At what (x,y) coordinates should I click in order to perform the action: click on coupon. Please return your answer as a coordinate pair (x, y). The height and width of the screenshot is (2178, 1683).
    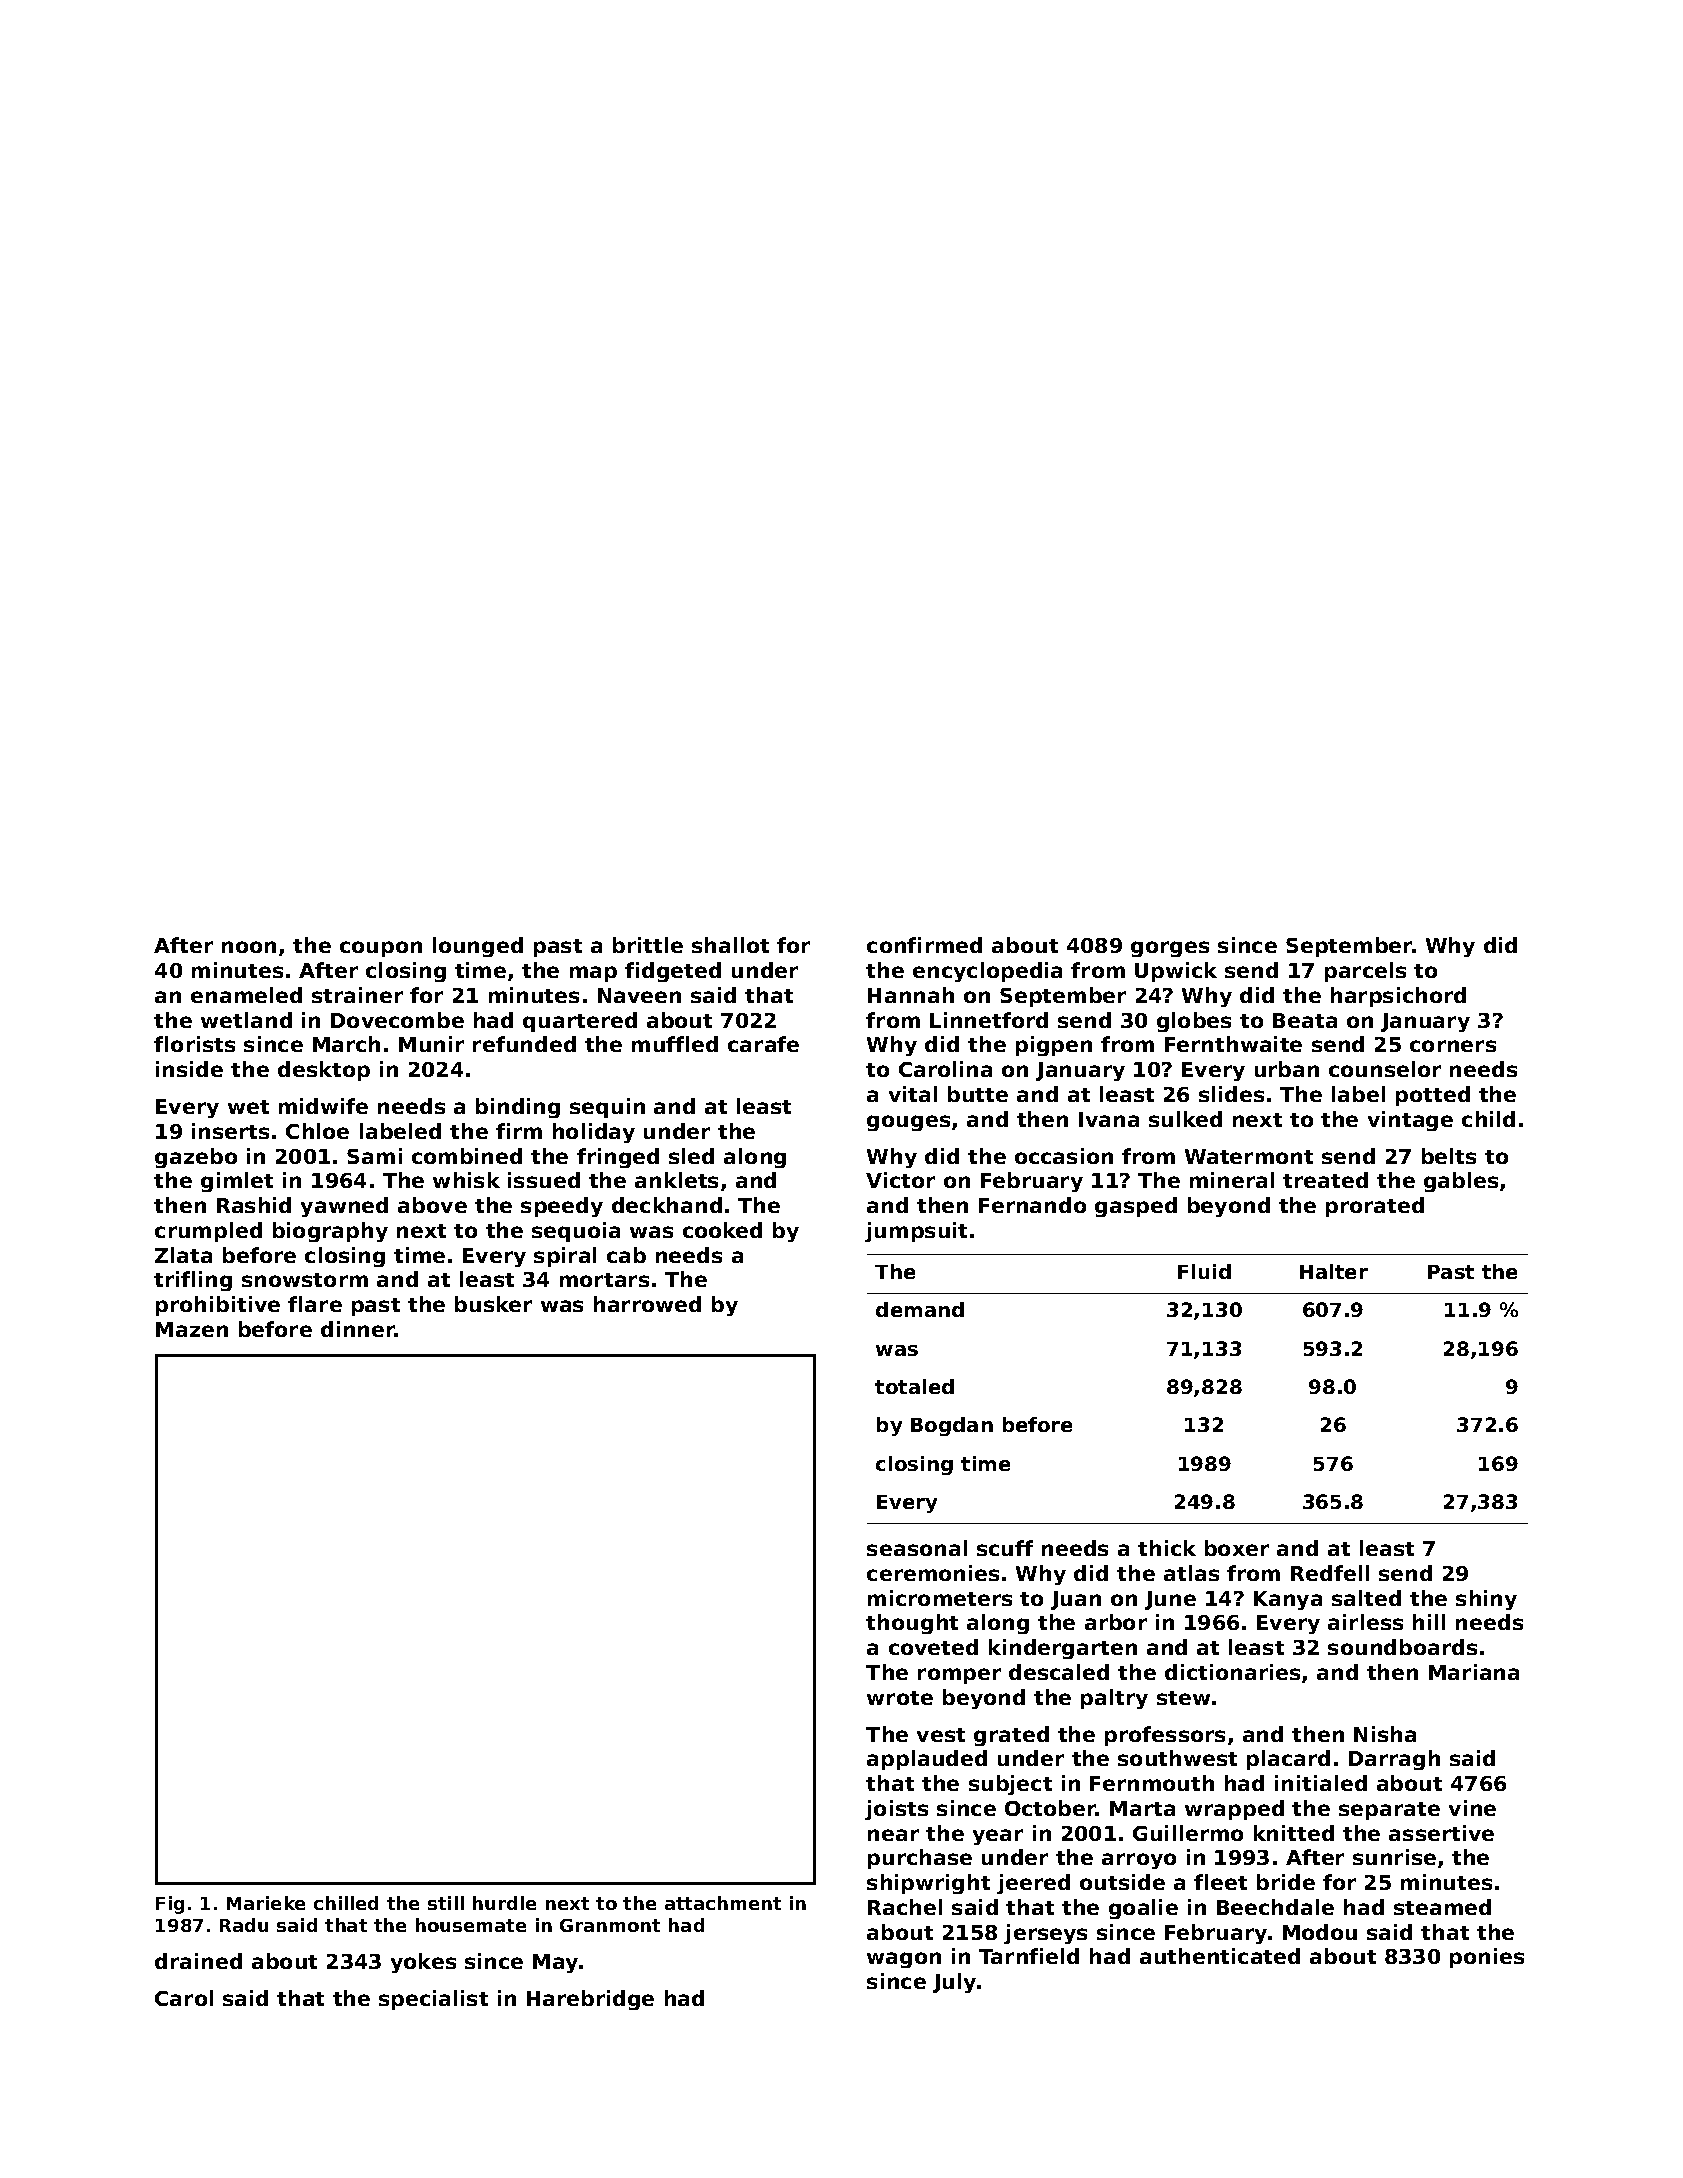
    Looking at the image, I should click on (381, 949).
